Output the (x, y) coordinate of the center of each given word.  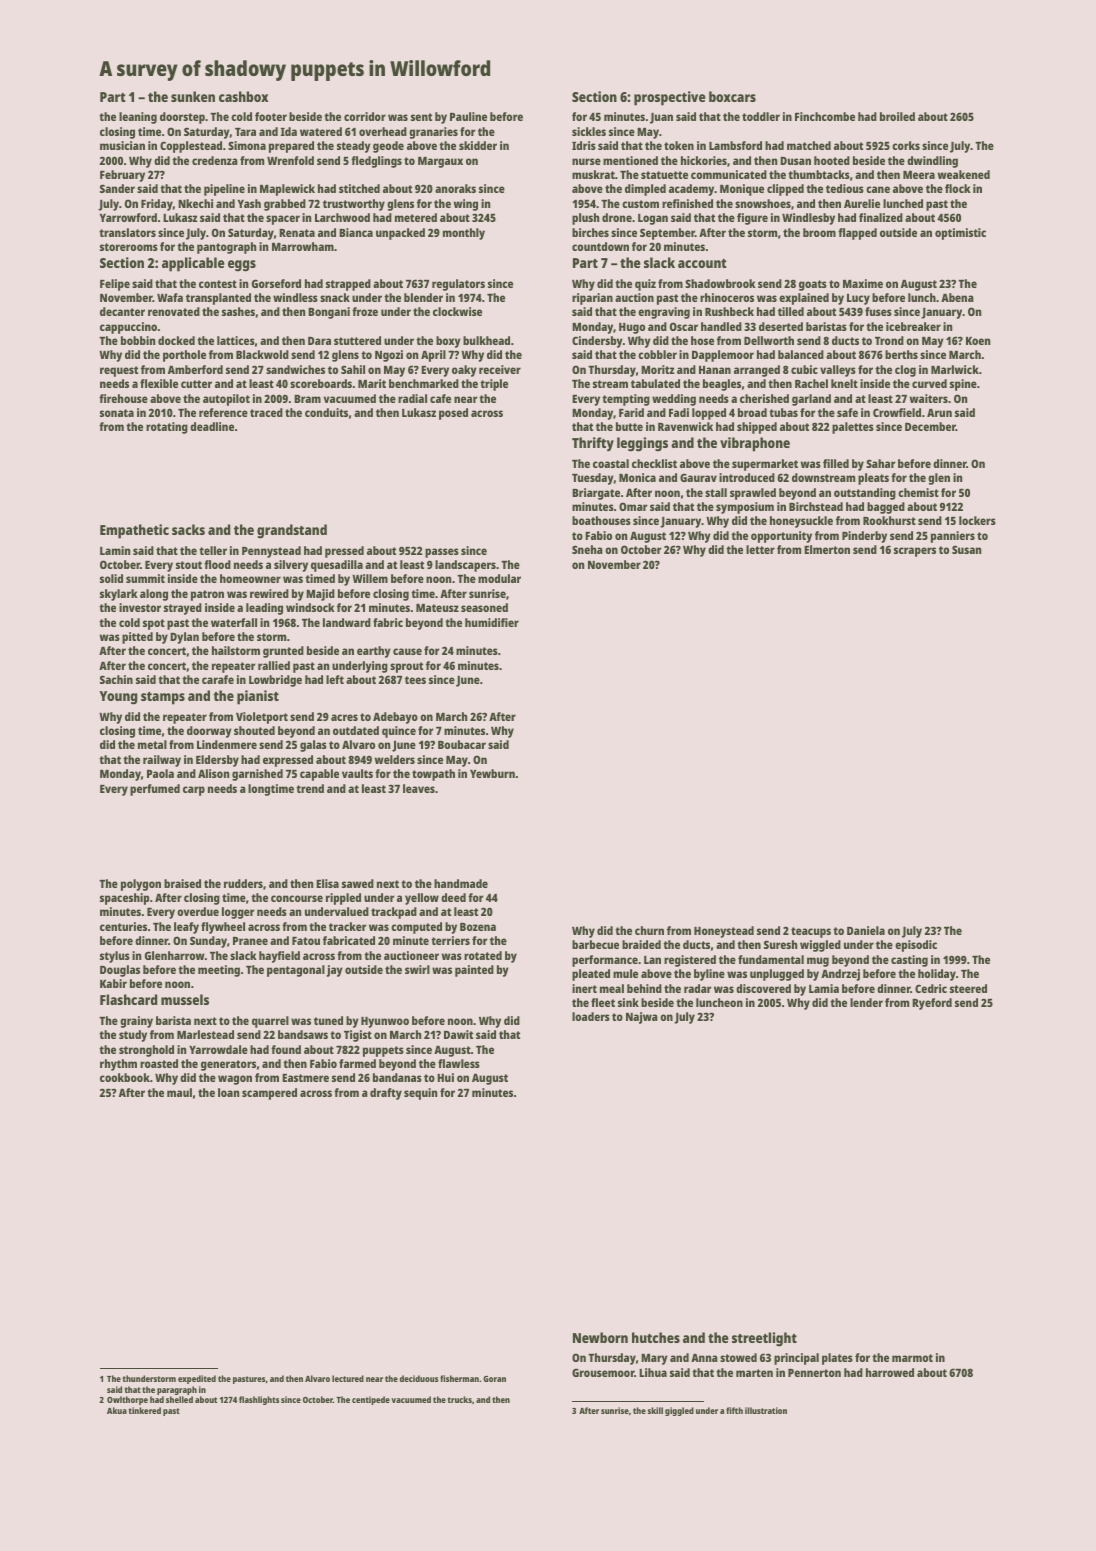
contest (218, 284)
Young (118, 698)
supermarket (765, 465)
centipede (371, 1400)
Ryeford (932, 1004)
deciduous (419, 1378)
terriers (450, 940)
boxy (448, 342)
